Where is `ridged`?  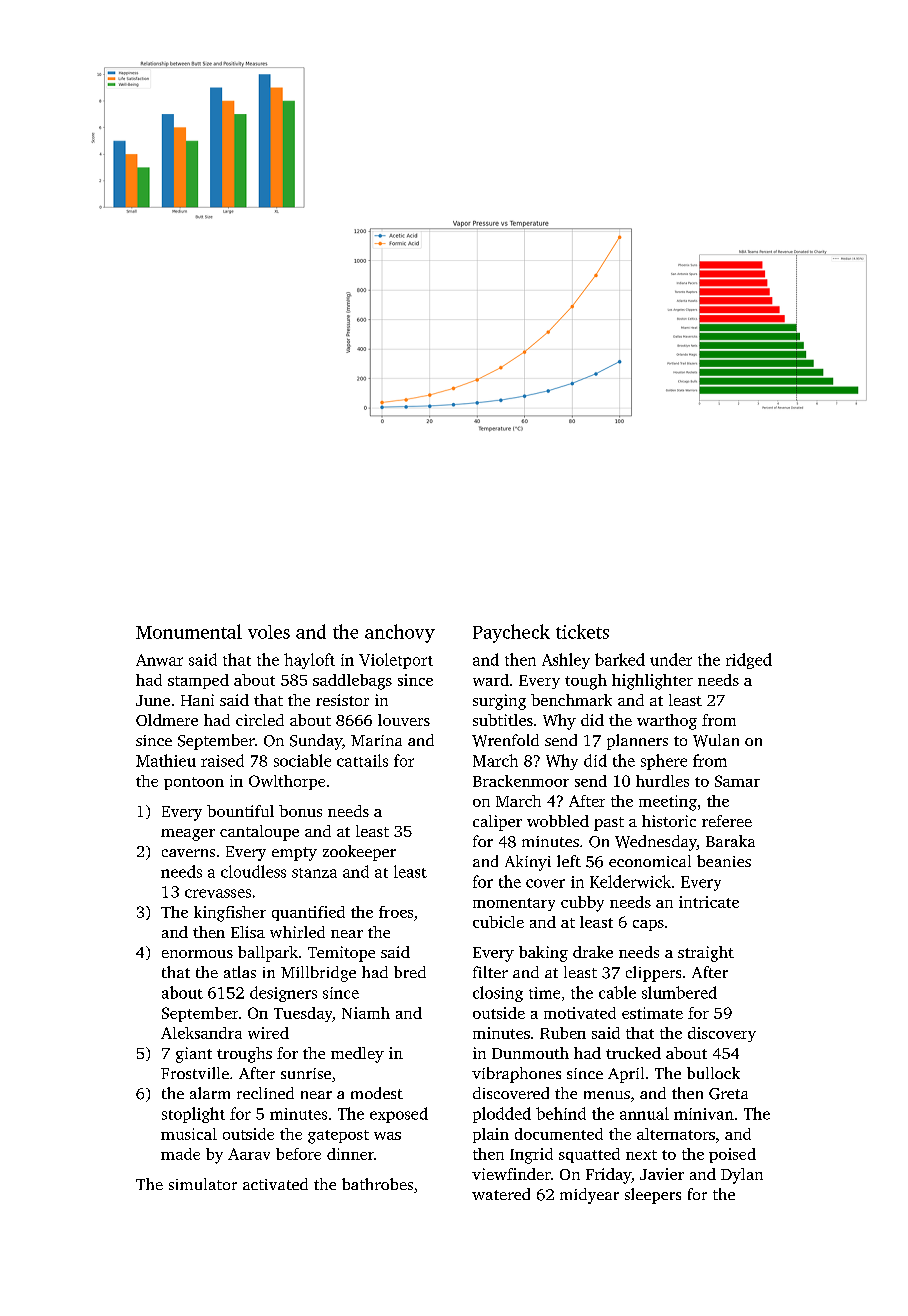 ridged is located at coordinates (749, 661).
